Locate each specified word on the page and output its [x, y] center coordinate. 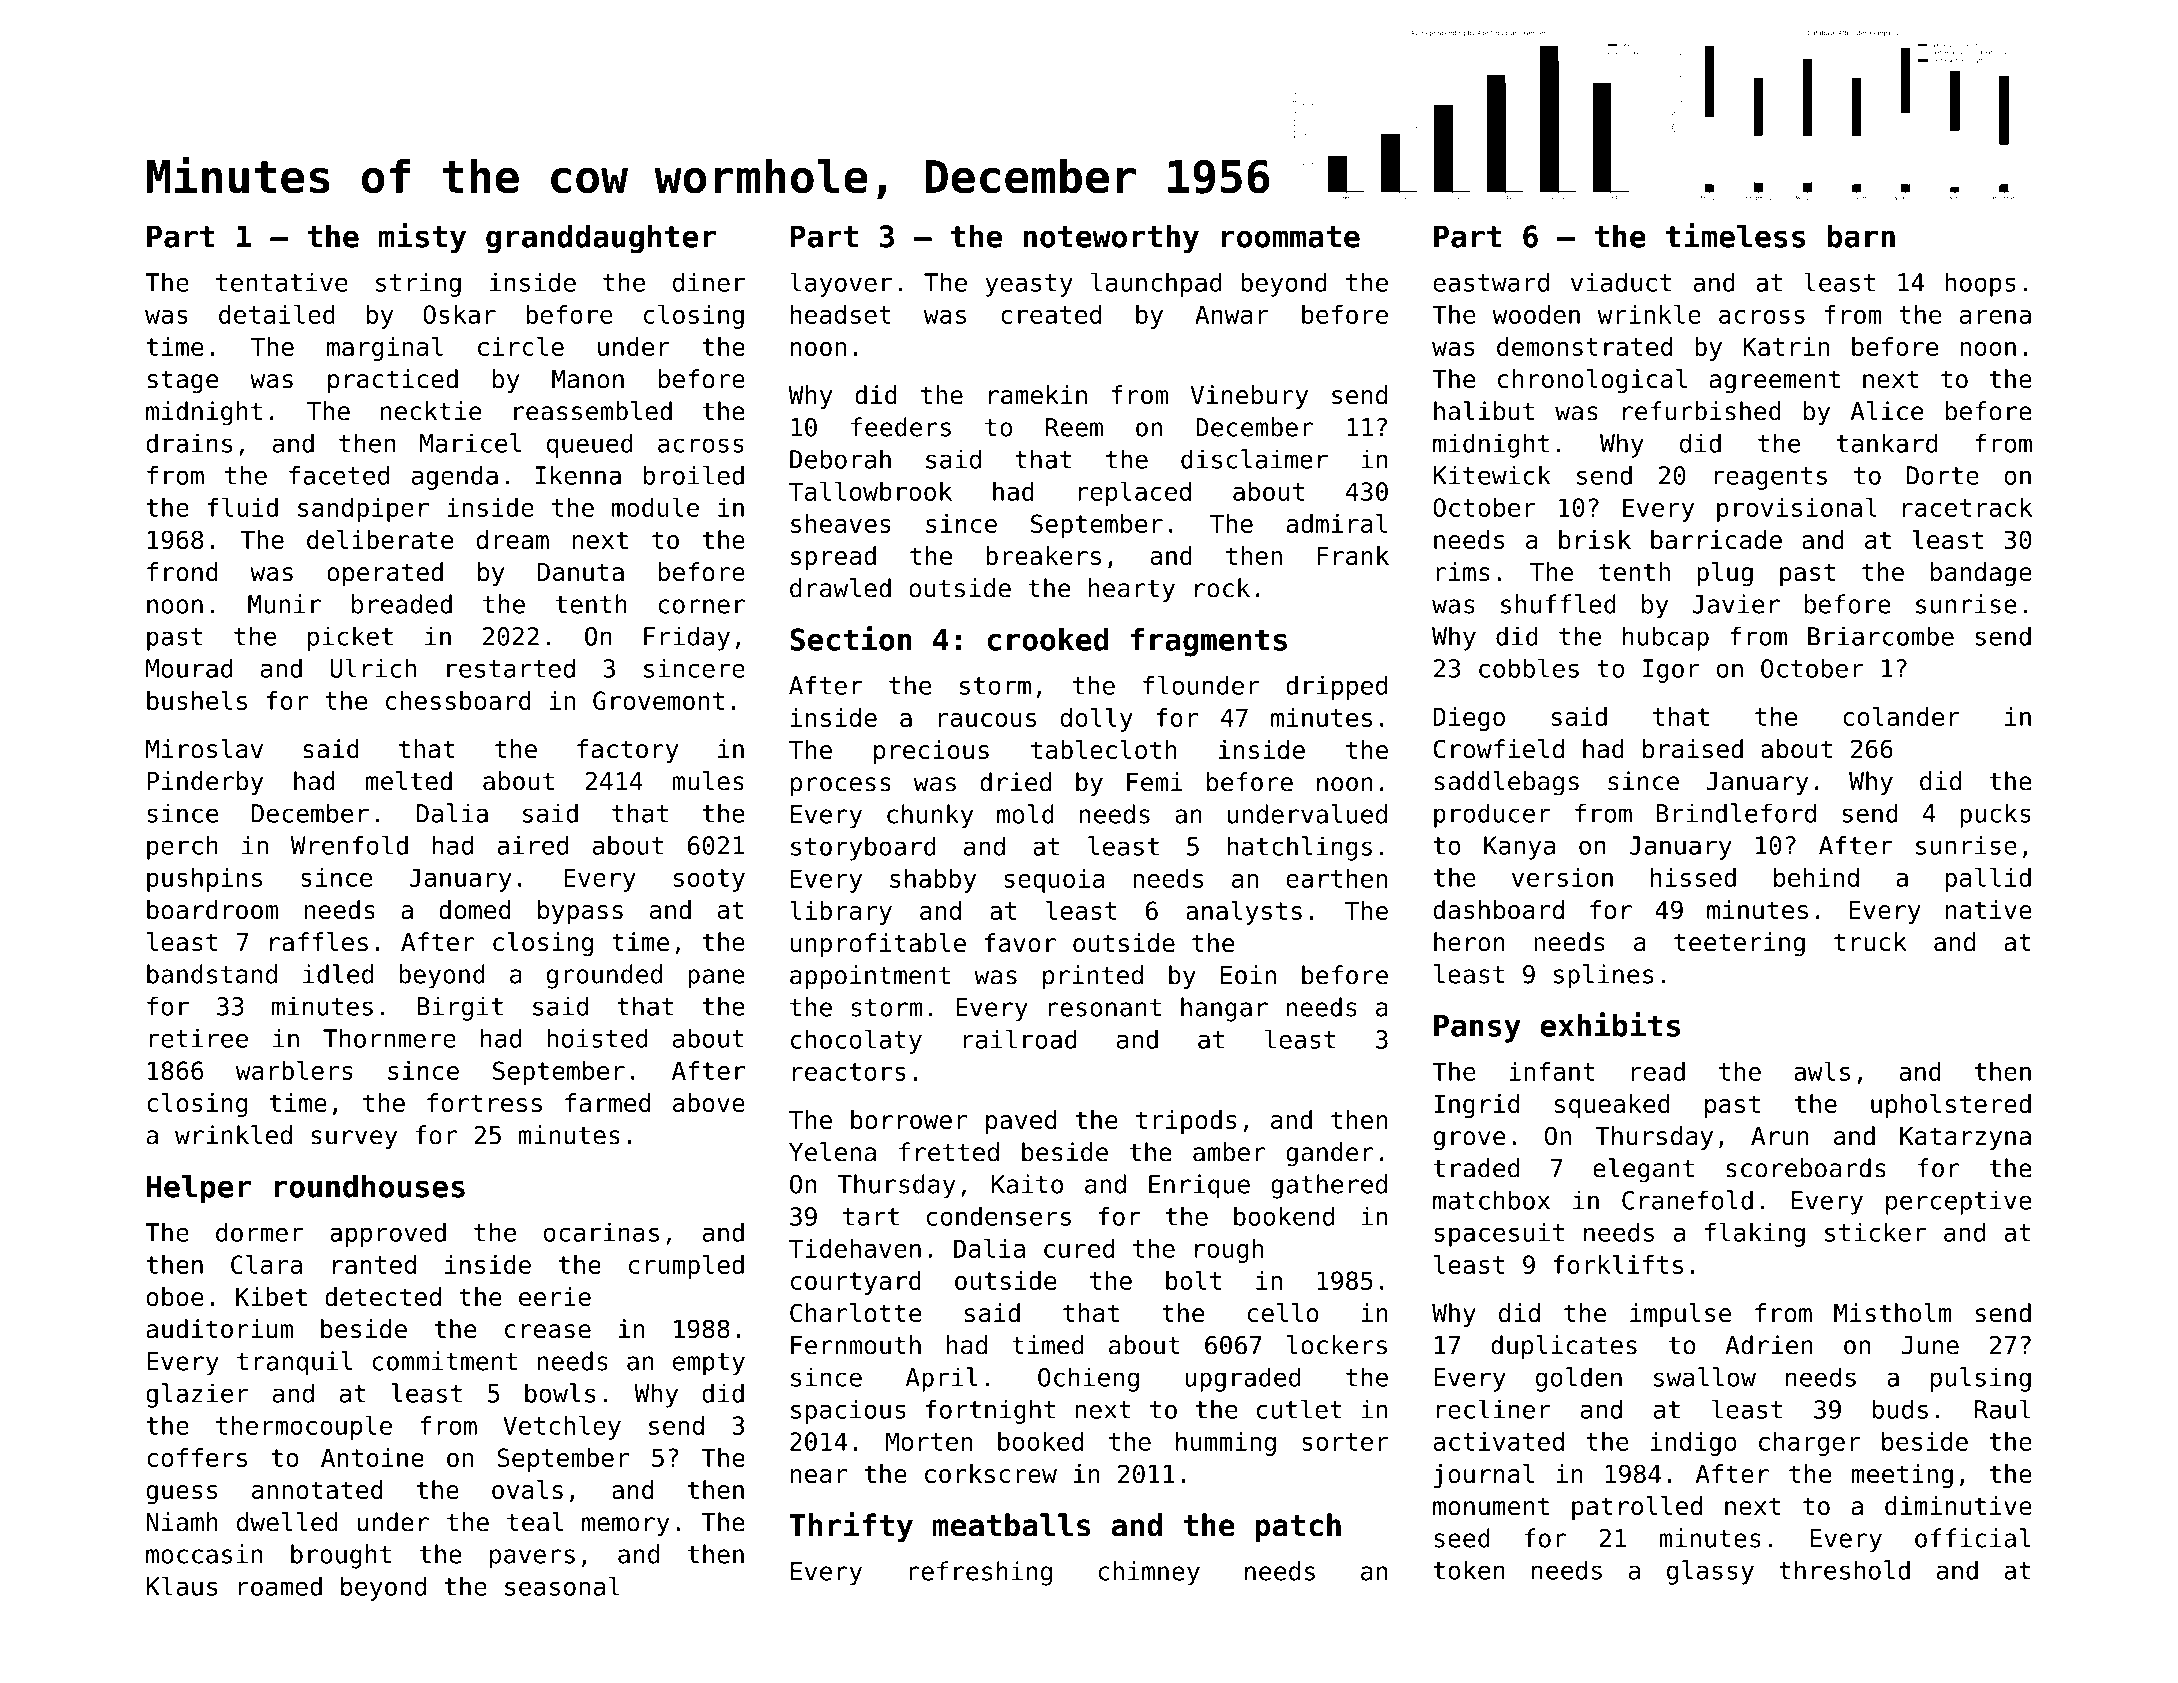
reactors [849, 1072]
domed [474, 909]
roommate [1291, 237]
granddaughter [601, 239]
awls [1822, 1071]
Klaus [182, 1586]
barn [1861, 236]
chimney [1149, 1573]
